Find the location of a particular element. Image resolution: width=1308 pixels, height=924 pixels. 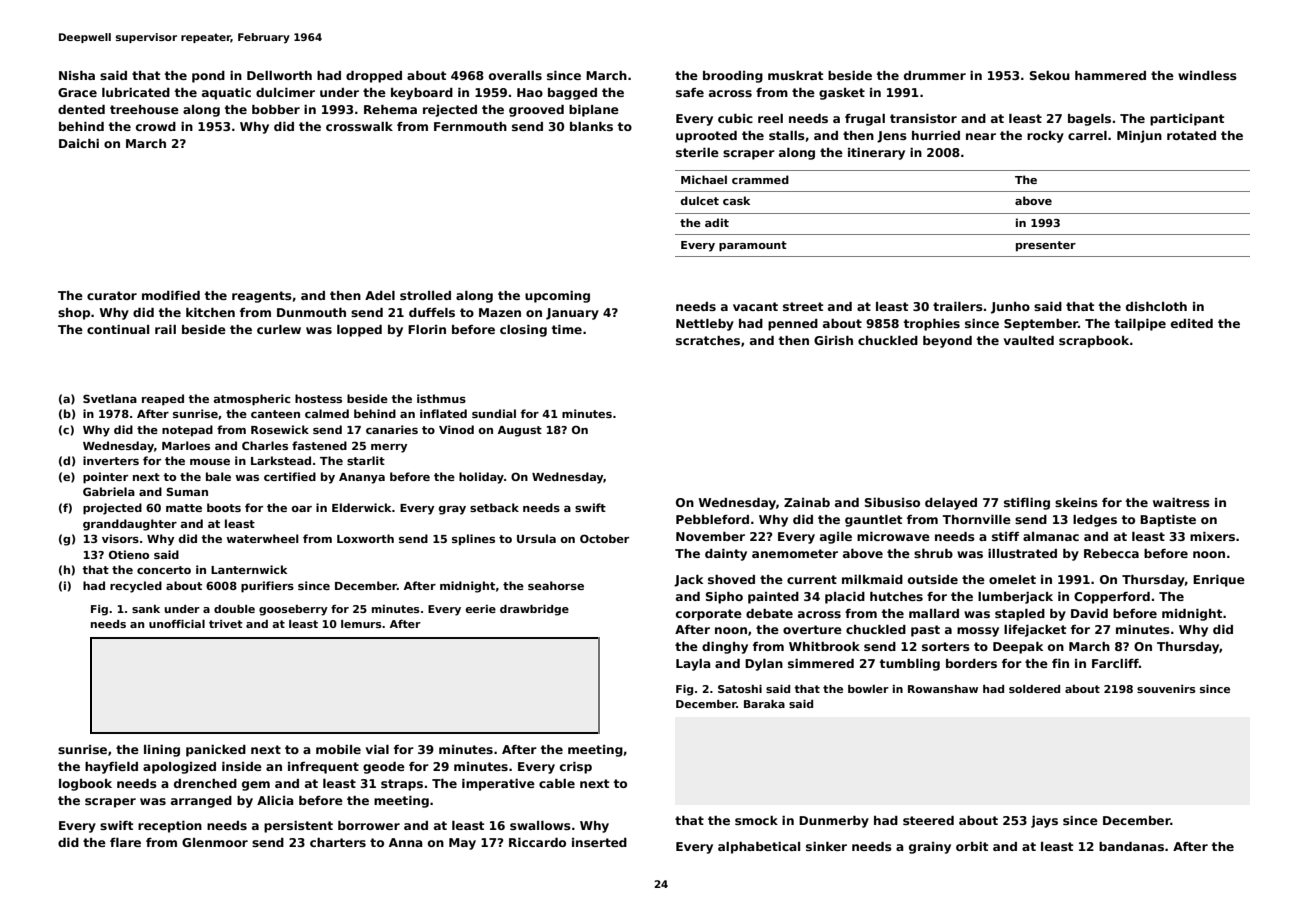

sundial is located at coordinates (494, 413).
